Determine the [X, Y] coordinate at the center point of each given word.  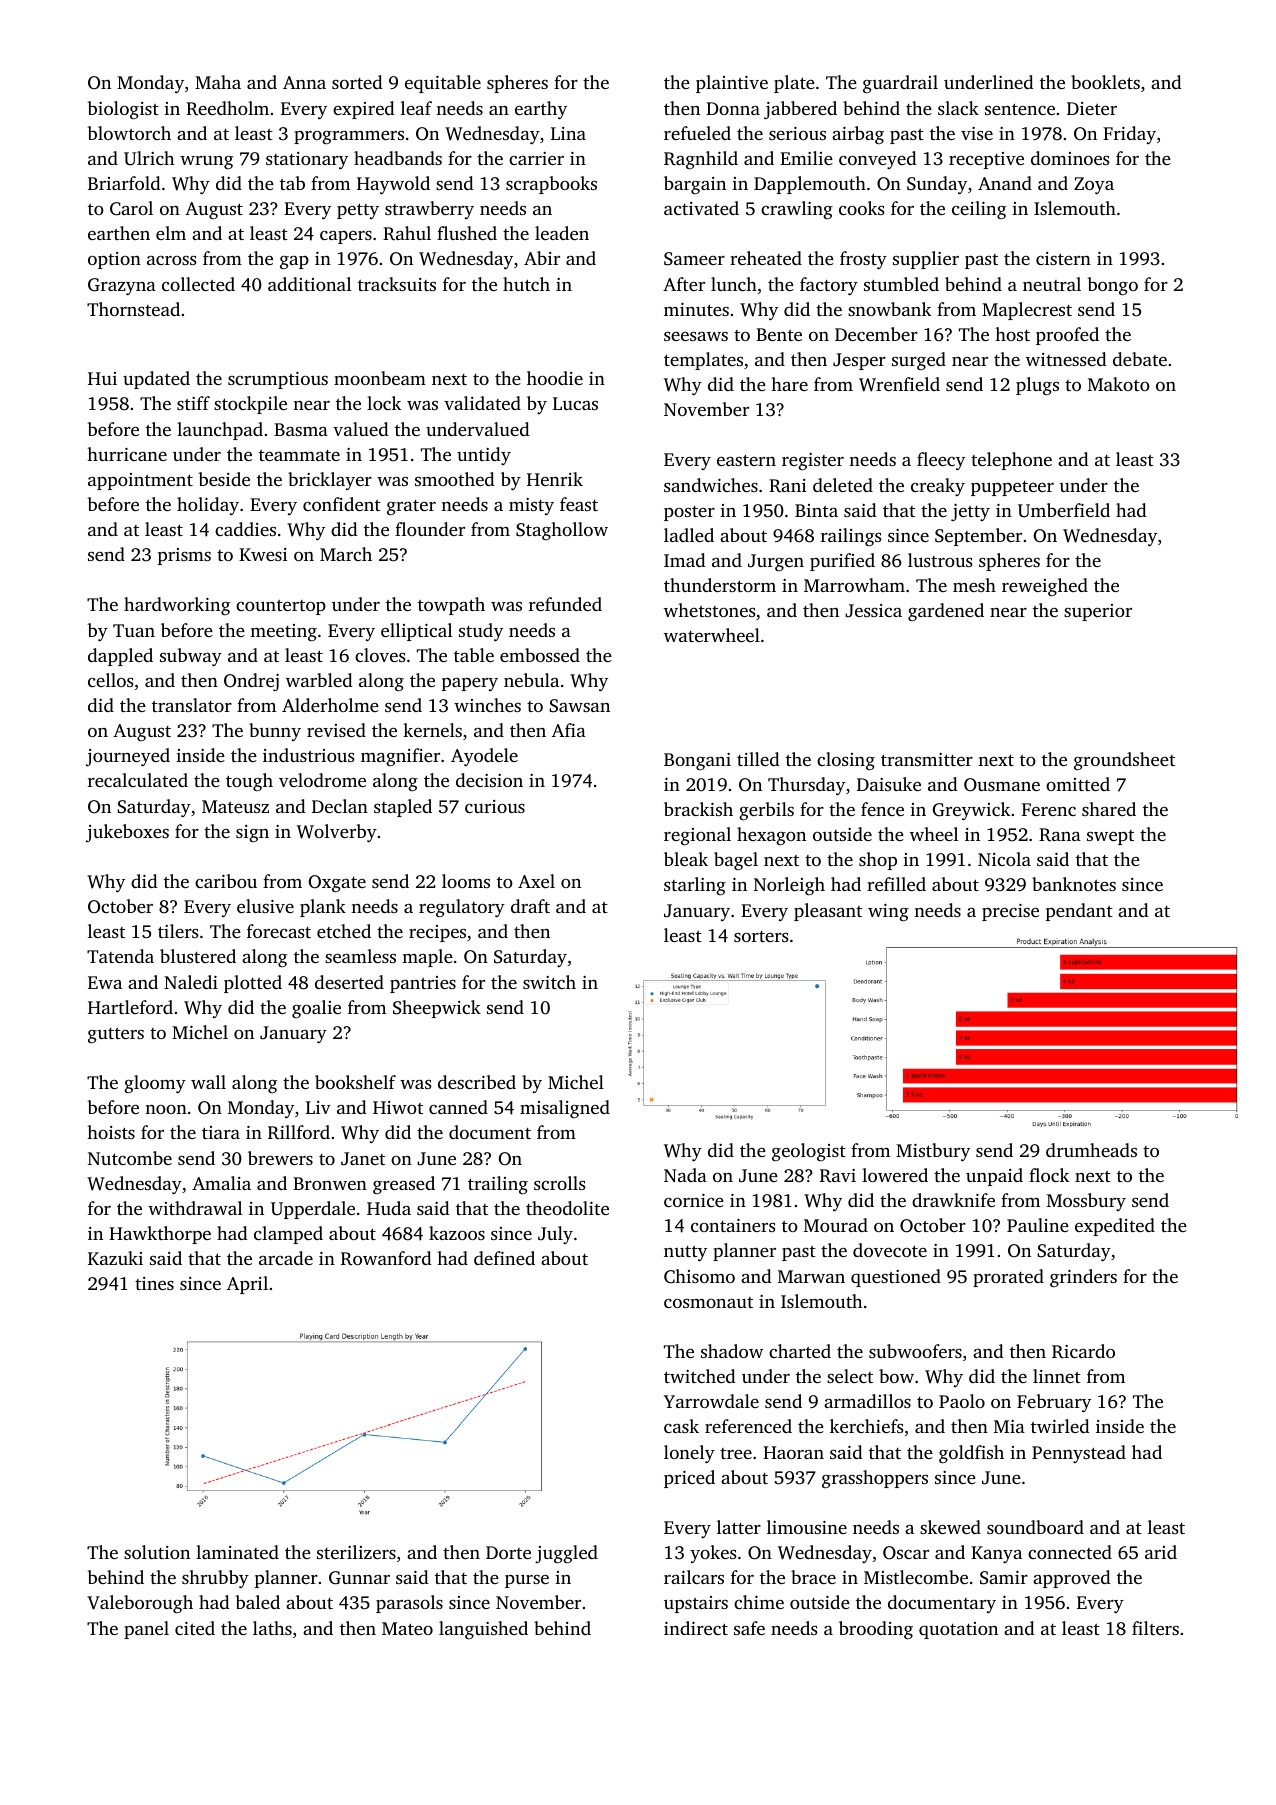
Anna [304, 82]
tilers [178, 931]
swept [1110, 837]
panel [146, 1630]
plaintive [732, 84]
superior [1098, 612]
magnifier [400, 757]
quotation [958, 1630]
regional [697, 836]
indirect [696, 1628]
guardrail [900, 84]
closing [846, 761]
